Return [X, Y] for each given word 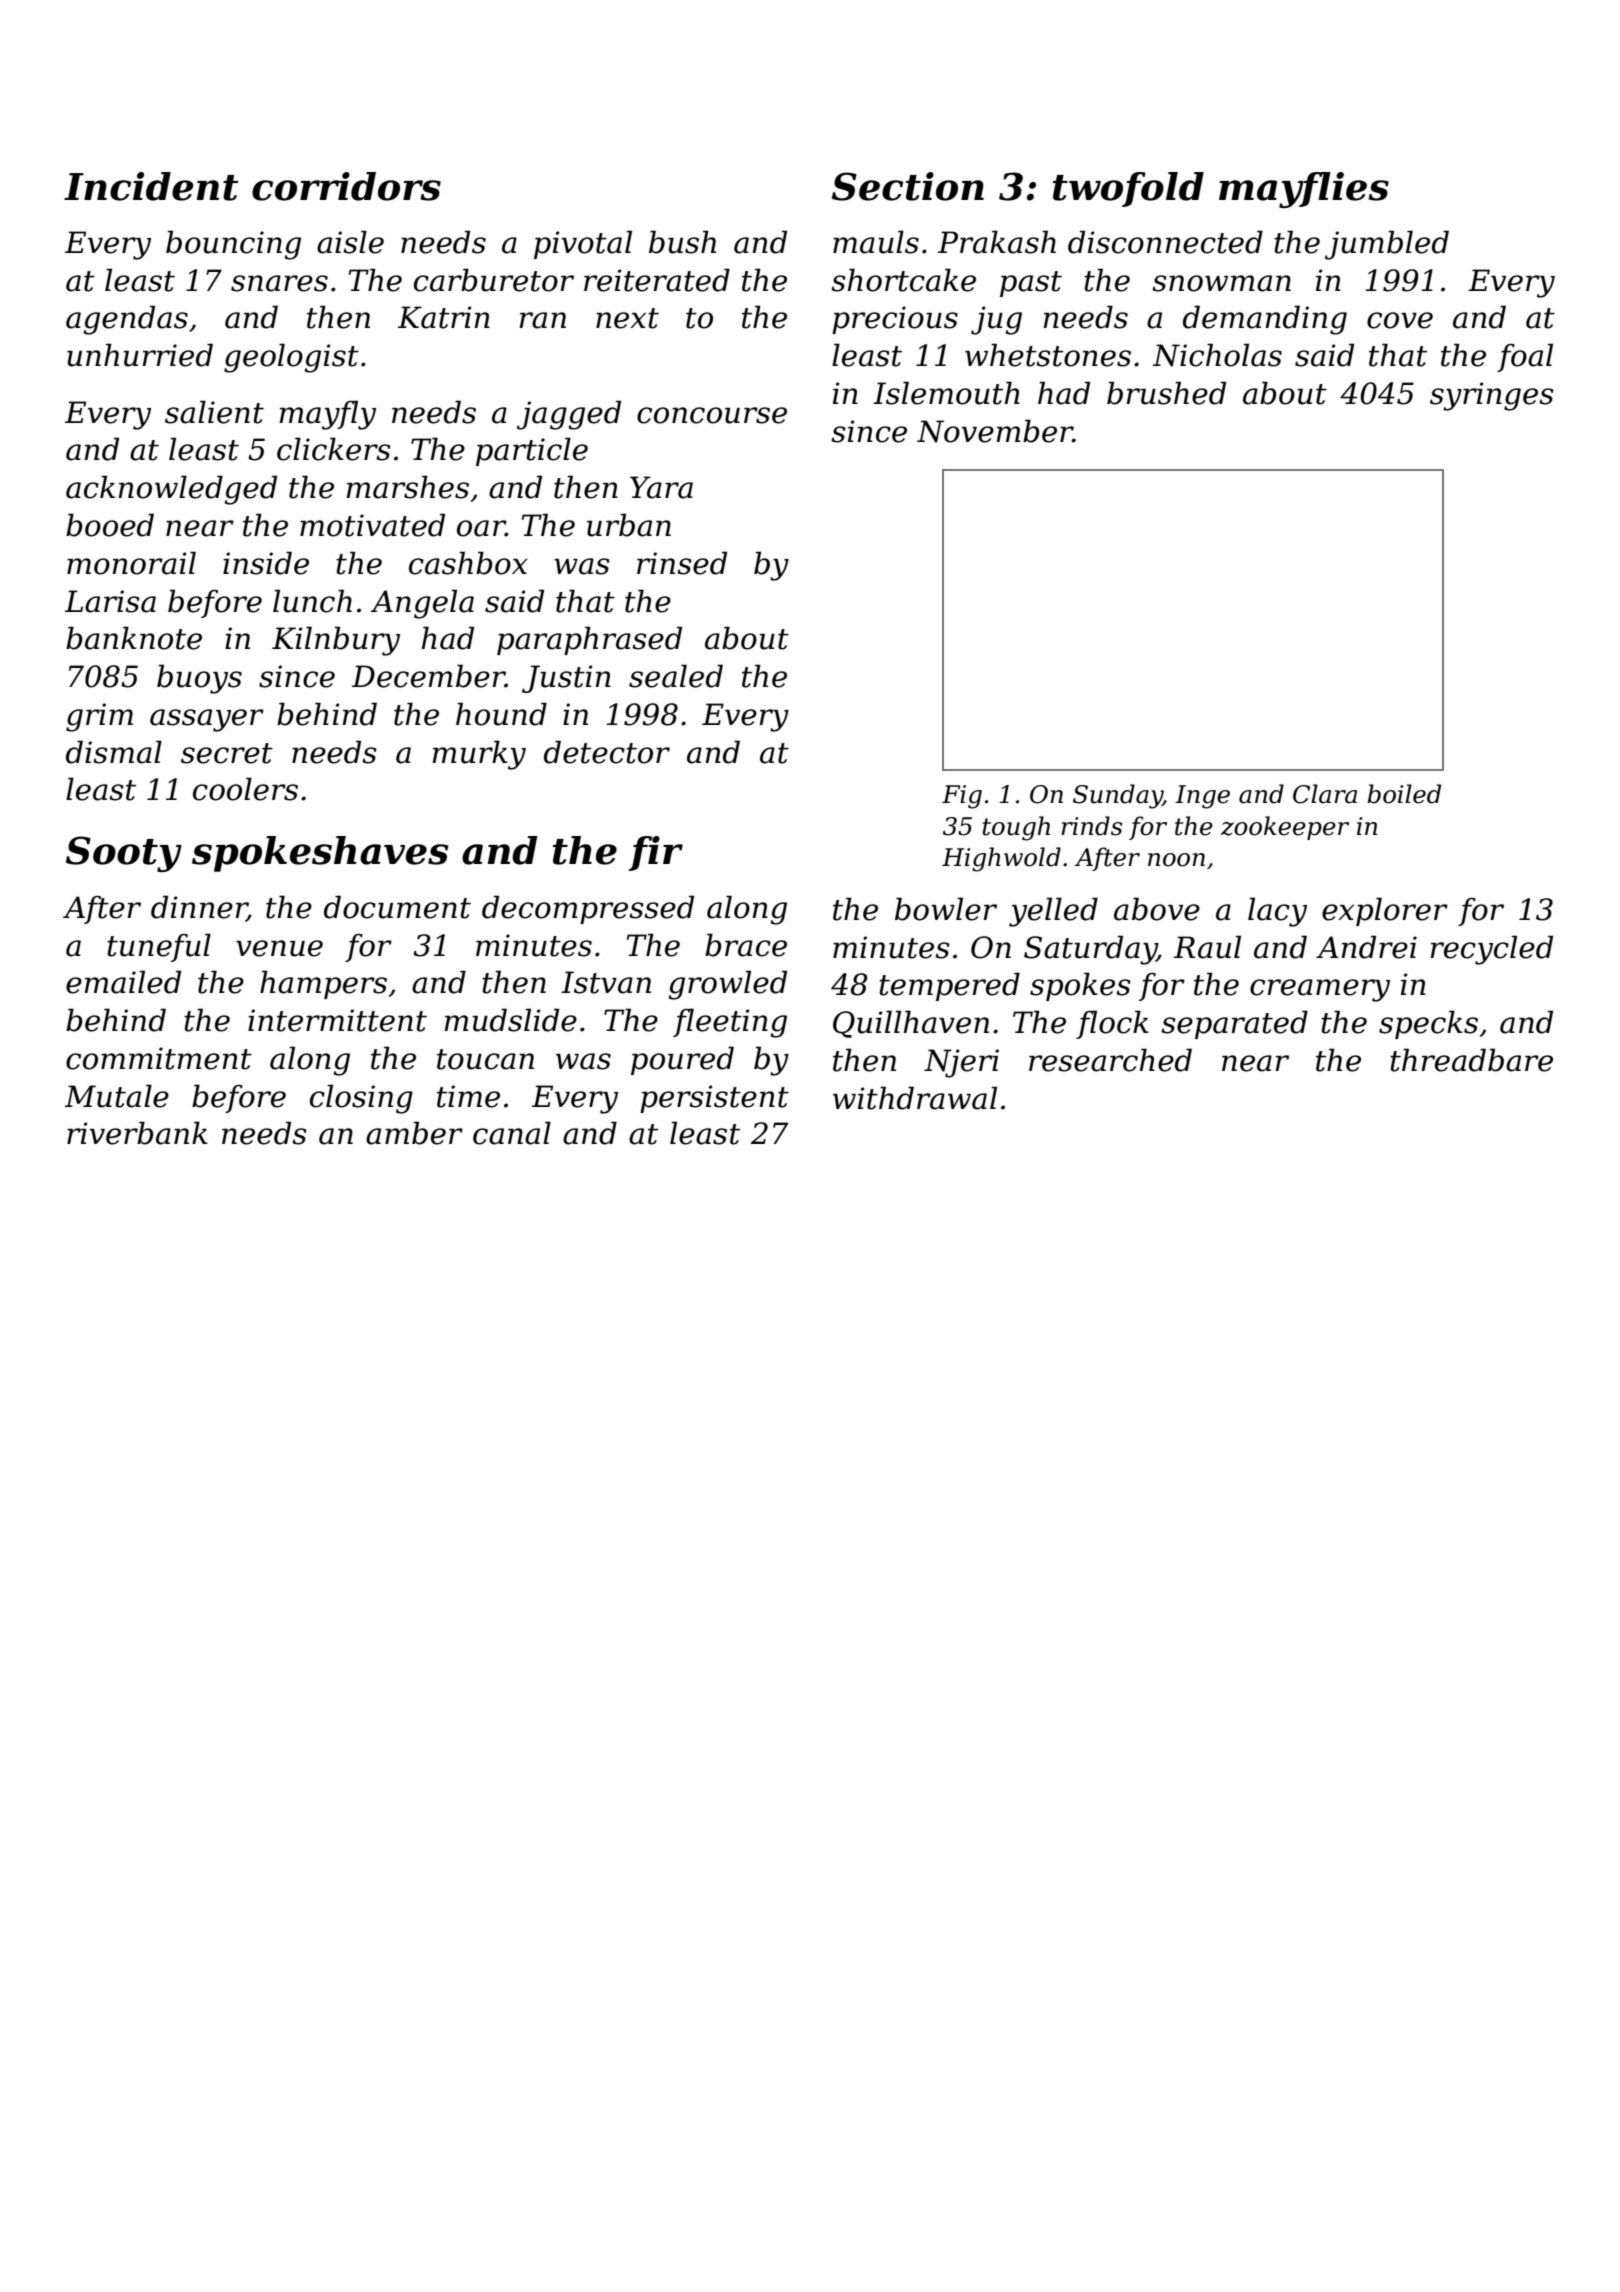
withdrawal [915, 1098]
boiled [1404, 794]
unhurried [140, 355]
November [995, 431]
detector [607, 752]
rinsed [682, 563]
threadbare [1471, 1060]
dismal [114, 752]
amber [414, 1133]
